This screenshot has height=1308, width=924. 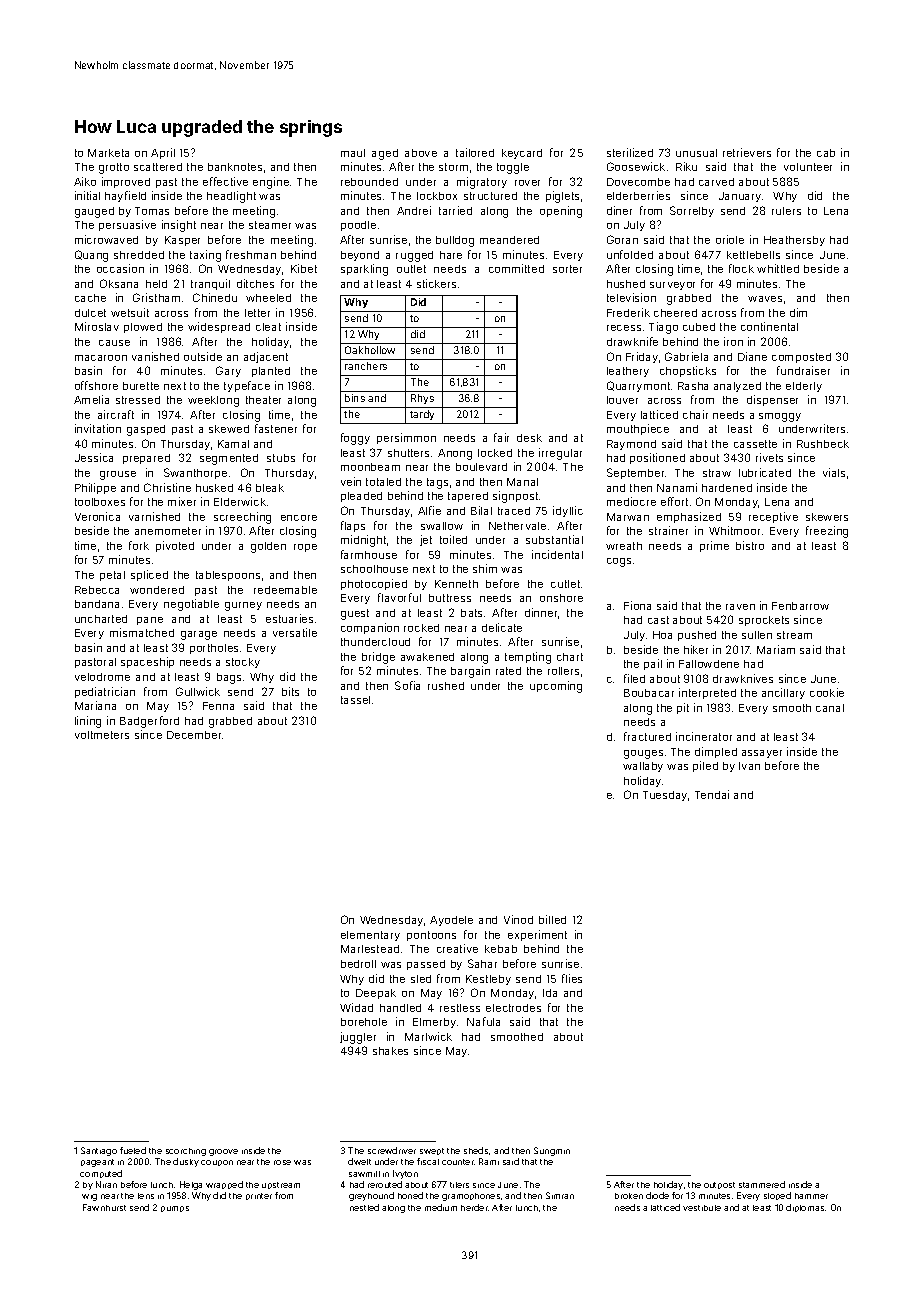 What do you see at coordinates (747, 152) in the screenshot?
I see `retrievers` at bounding box center [747, 152].
